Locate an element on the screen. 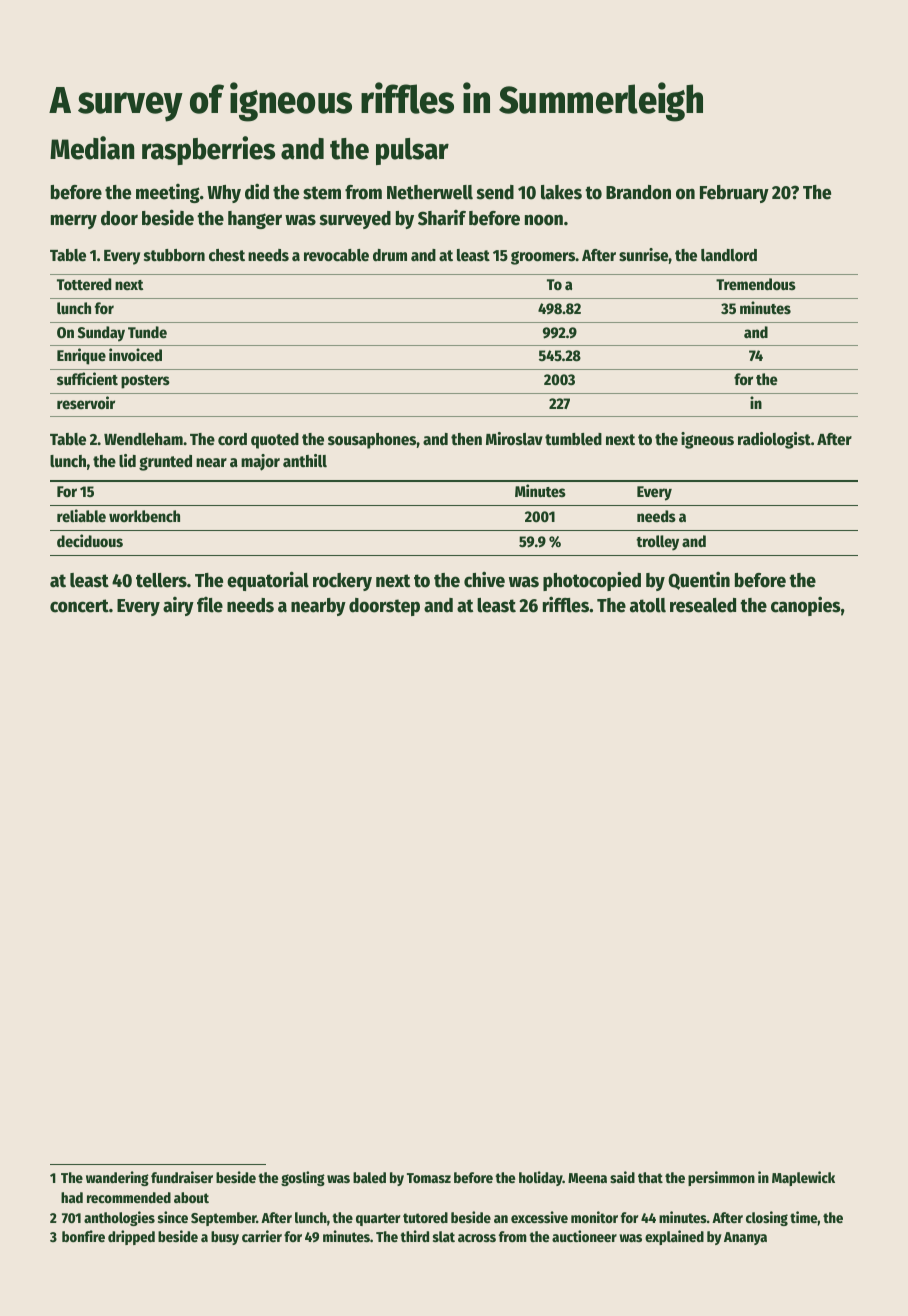 This screenshot has width=908, height=1316. major is located at coordinates (260, 462).
